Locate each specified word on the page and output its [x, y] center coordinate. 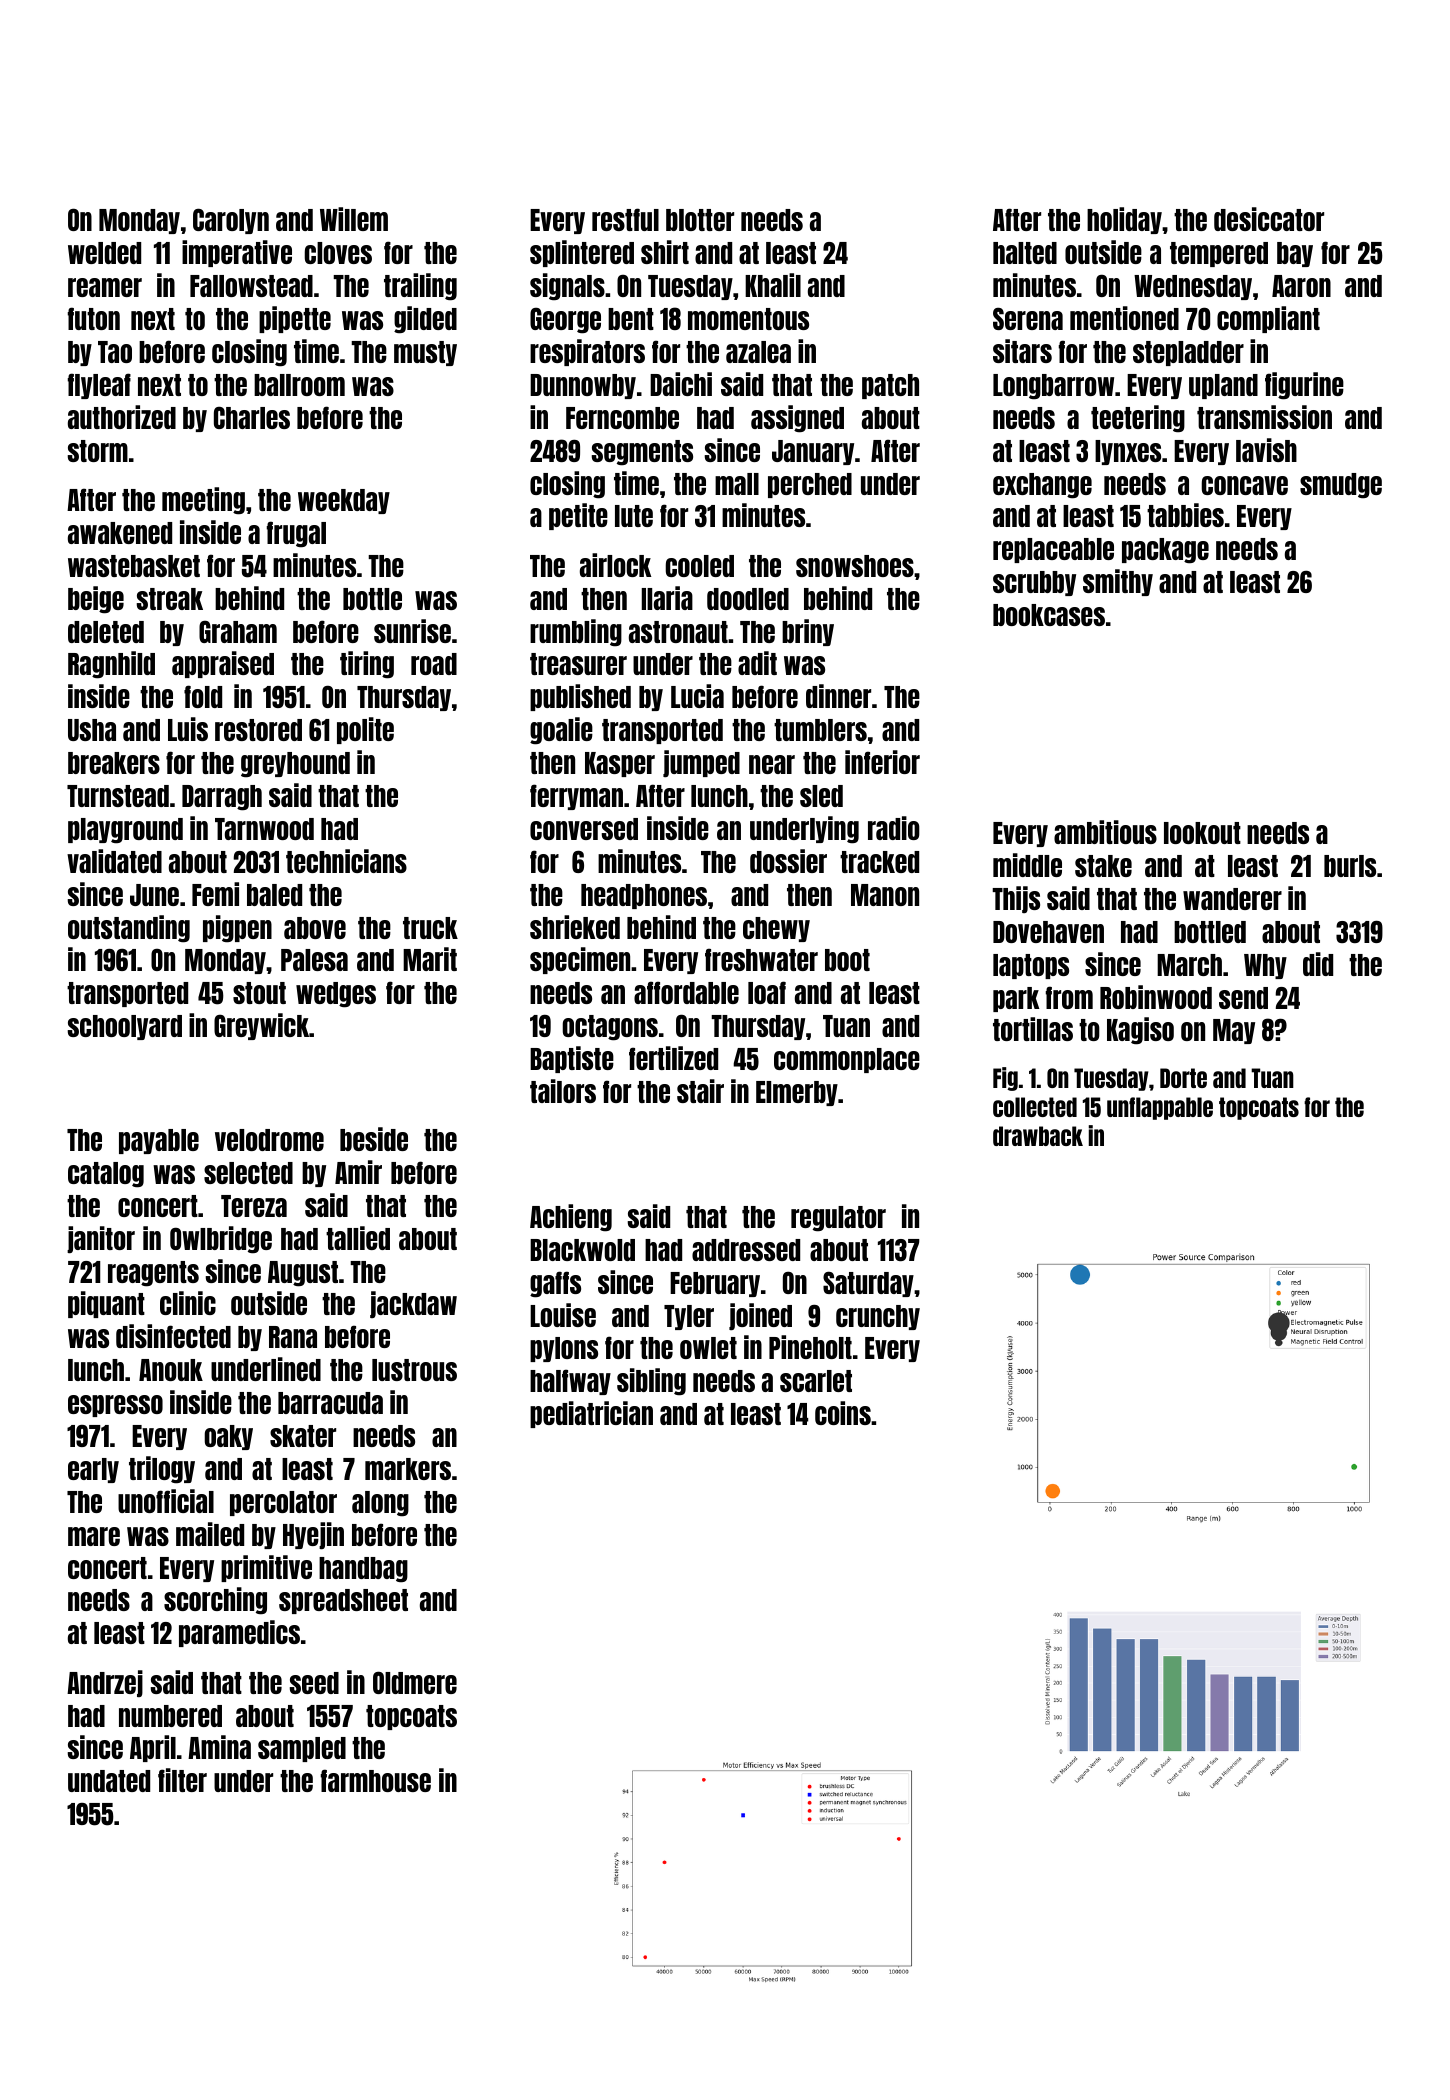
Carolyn [231, 221]
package [1165, 551]
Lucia [697, 696]
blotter [700, 220]
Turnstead [118, 796]
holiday [1124, 220]
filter [182, 1780]
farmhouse [376, 1780]
